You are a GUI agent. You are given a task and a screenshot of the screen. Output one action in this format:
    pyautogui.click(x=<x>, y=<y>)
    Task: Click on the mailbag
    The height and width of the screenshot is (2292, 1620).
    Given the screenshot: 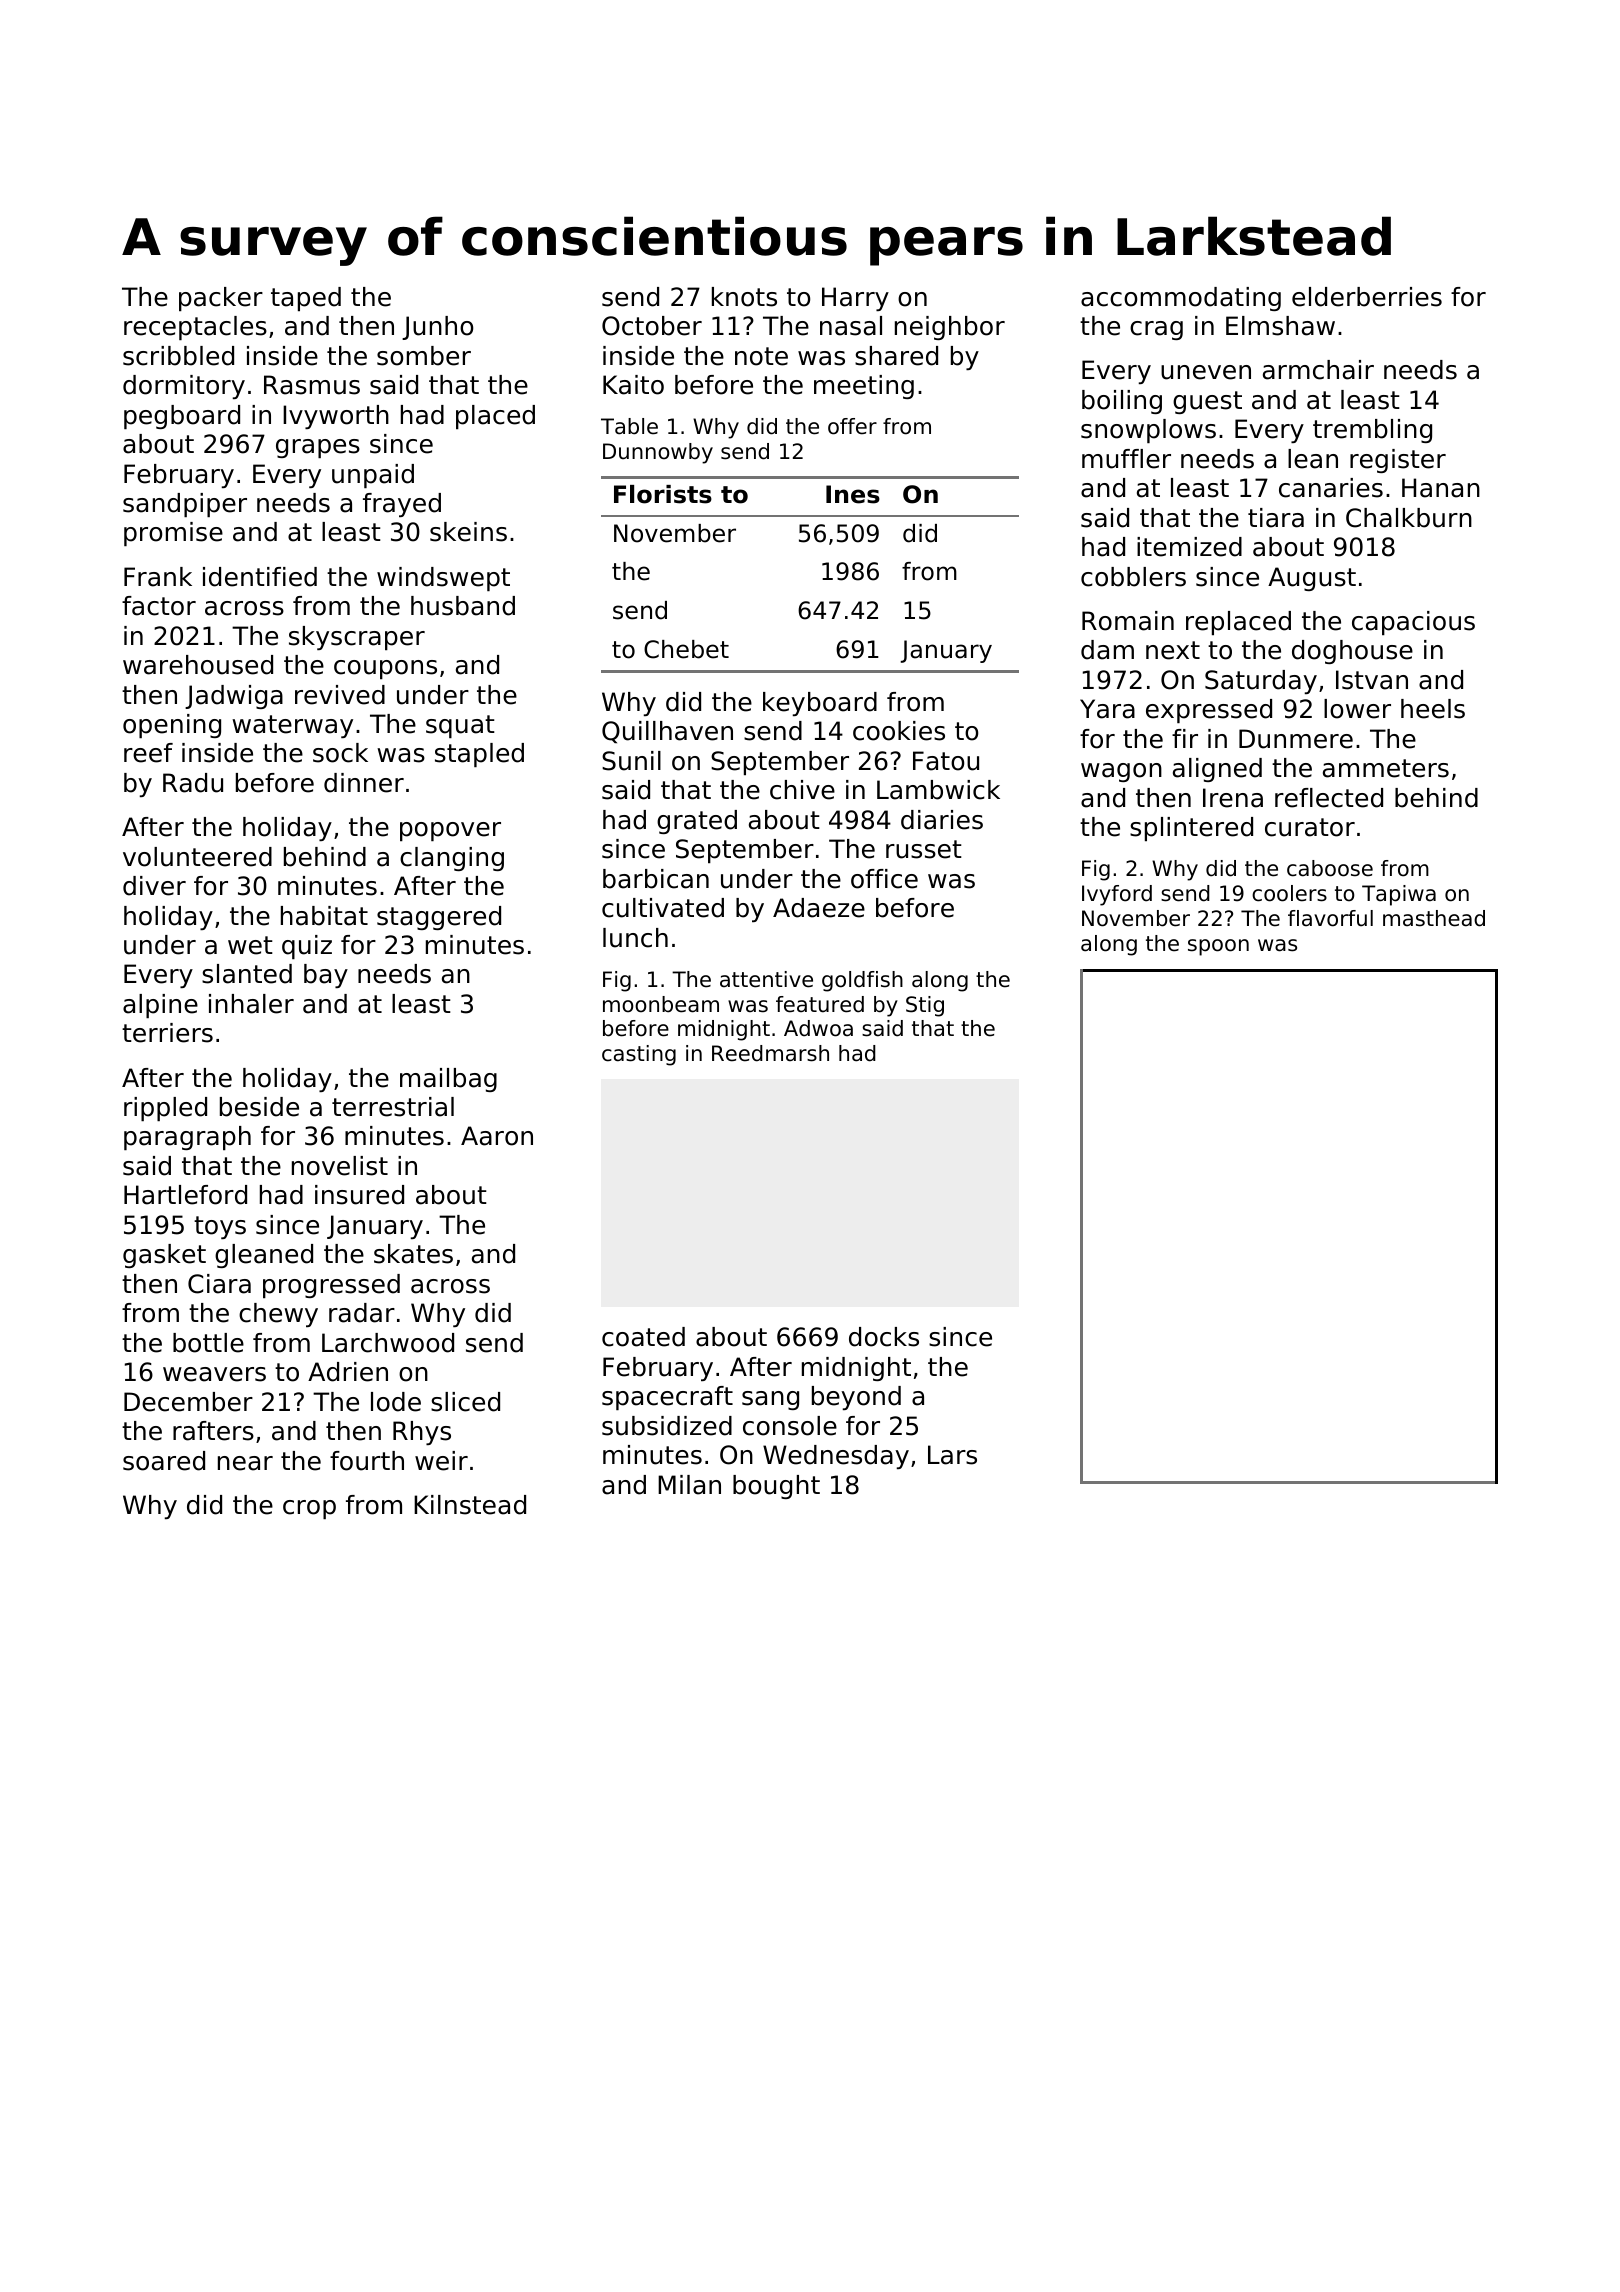 What is the action you would take?
    pyautogui.click(x=448, y=1080)
